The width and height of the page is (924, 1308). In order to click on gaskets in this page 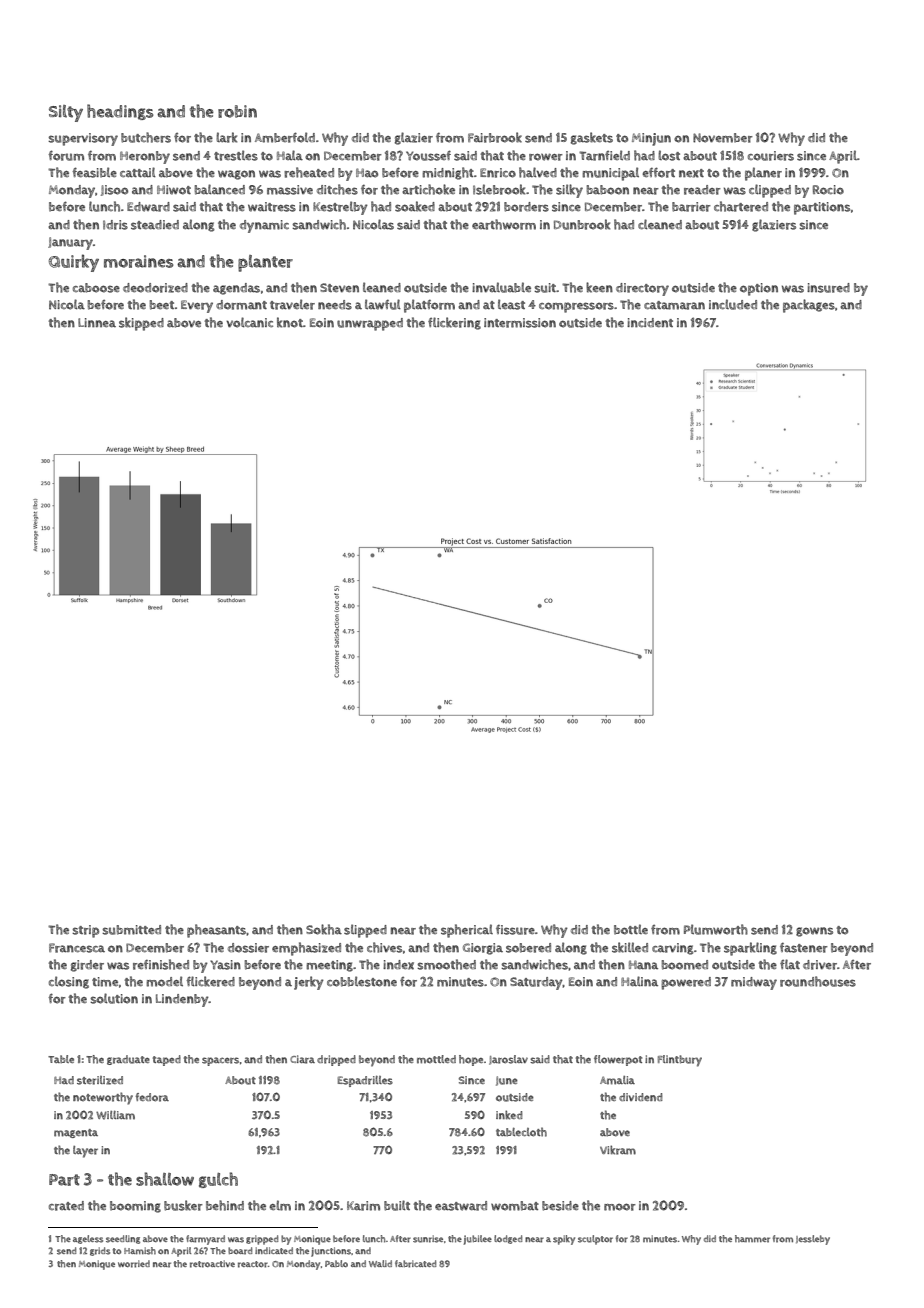, I will do `click(592, 138)`.
